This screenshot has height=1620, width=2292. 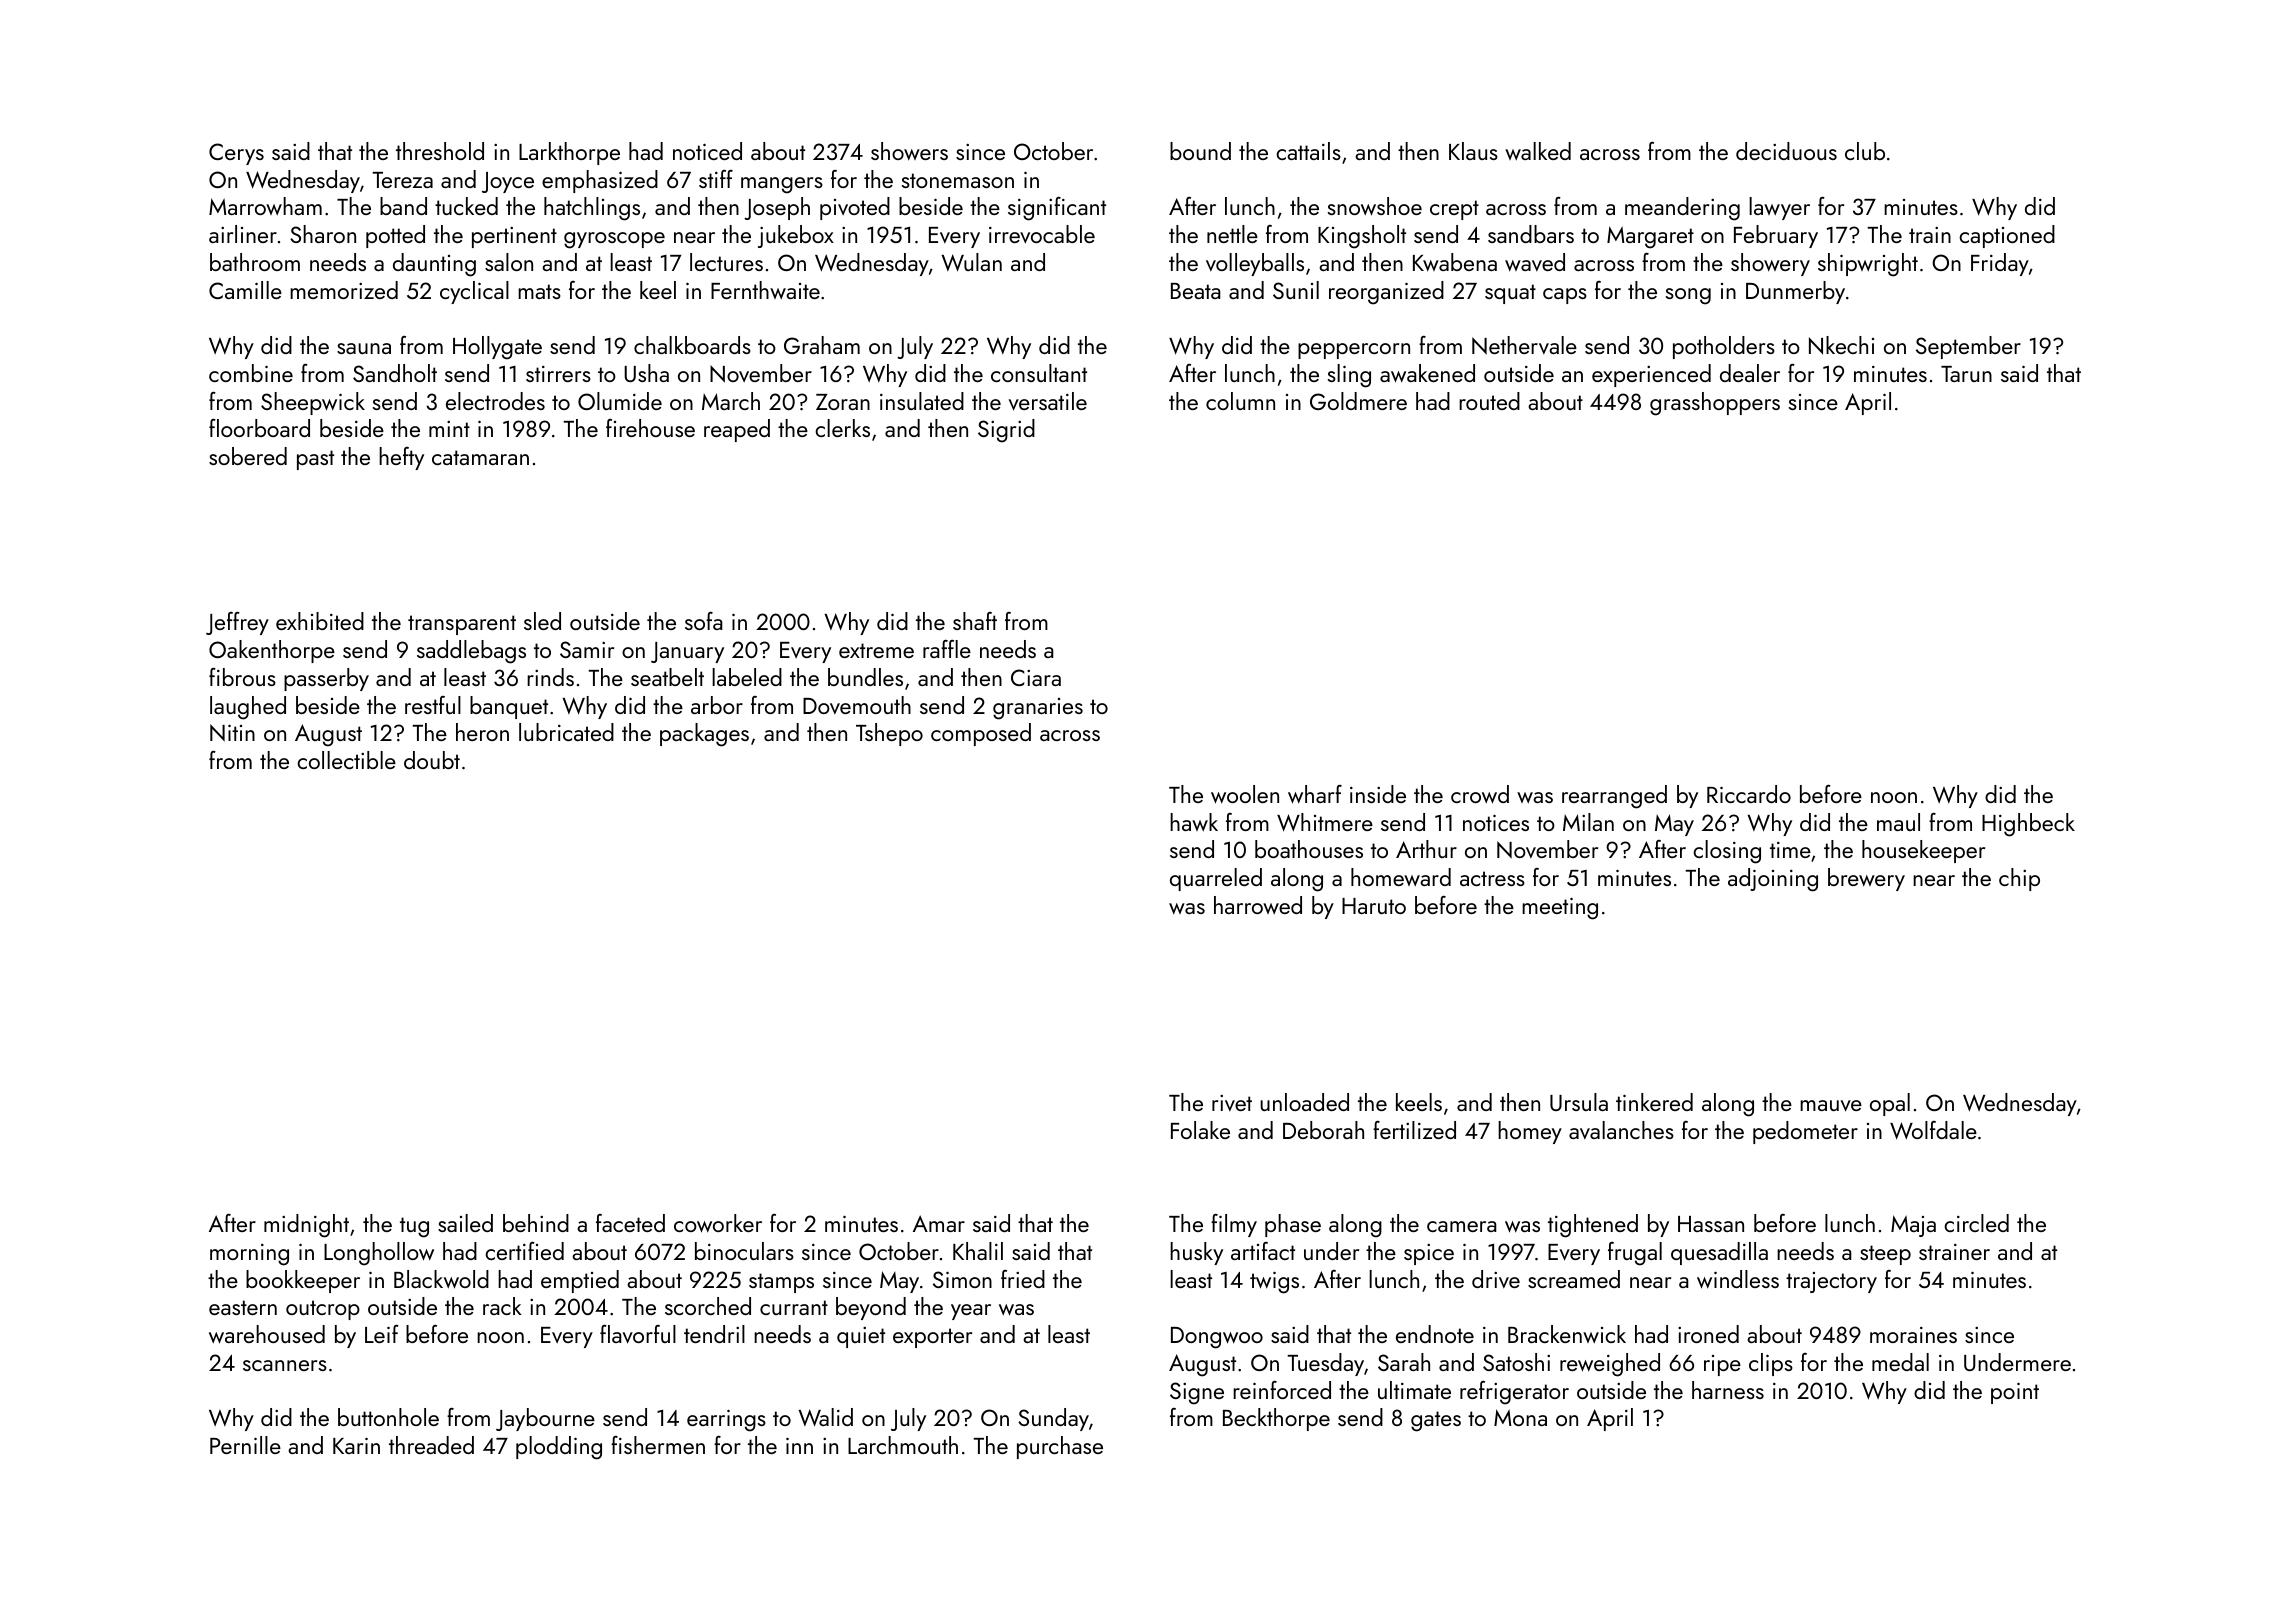 What do you see at coordinates (545, 1419) in the screenshot?
I see `Jaybourne` at bounding box center [545, 1419].
